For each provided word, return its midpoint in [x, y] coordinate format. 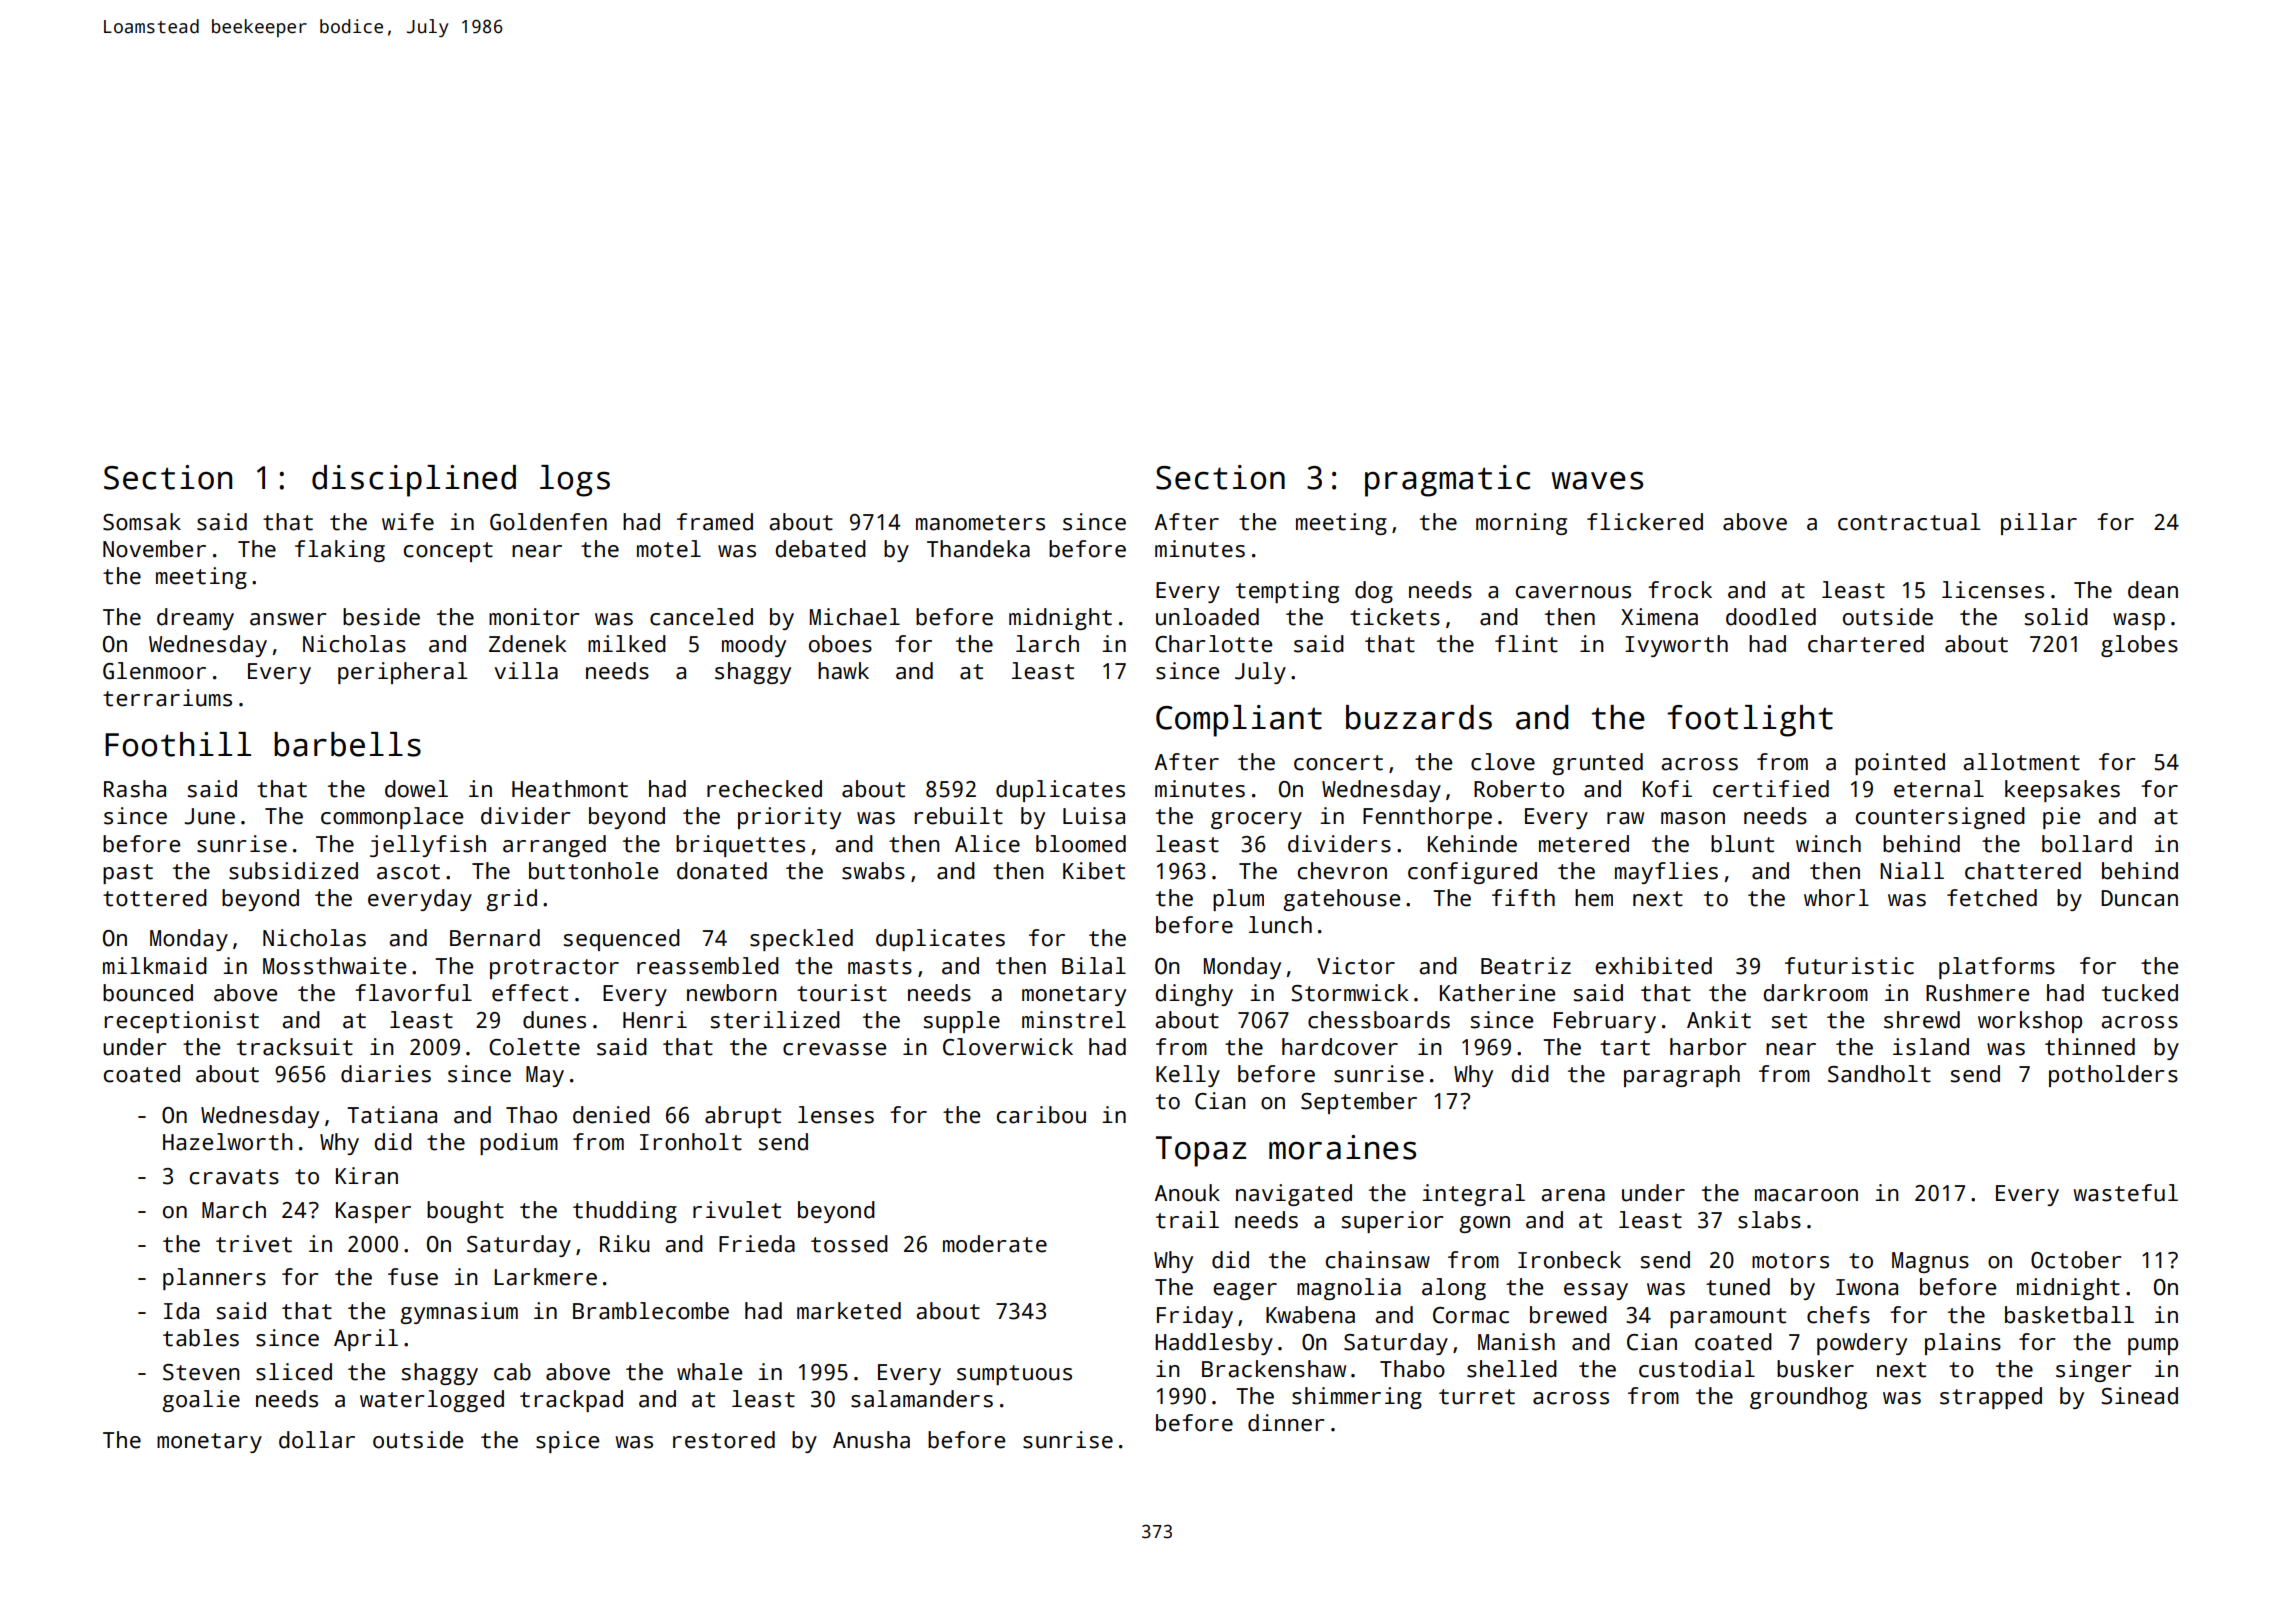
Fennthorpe [1427, 818]
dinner [1286, 1423]
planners [214, 1279]
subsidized [293, 871]
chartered [1866, 644]
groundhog [1808, 1398]
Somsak [142, 522]
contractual [1909, 522]
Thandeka [978, 549]
